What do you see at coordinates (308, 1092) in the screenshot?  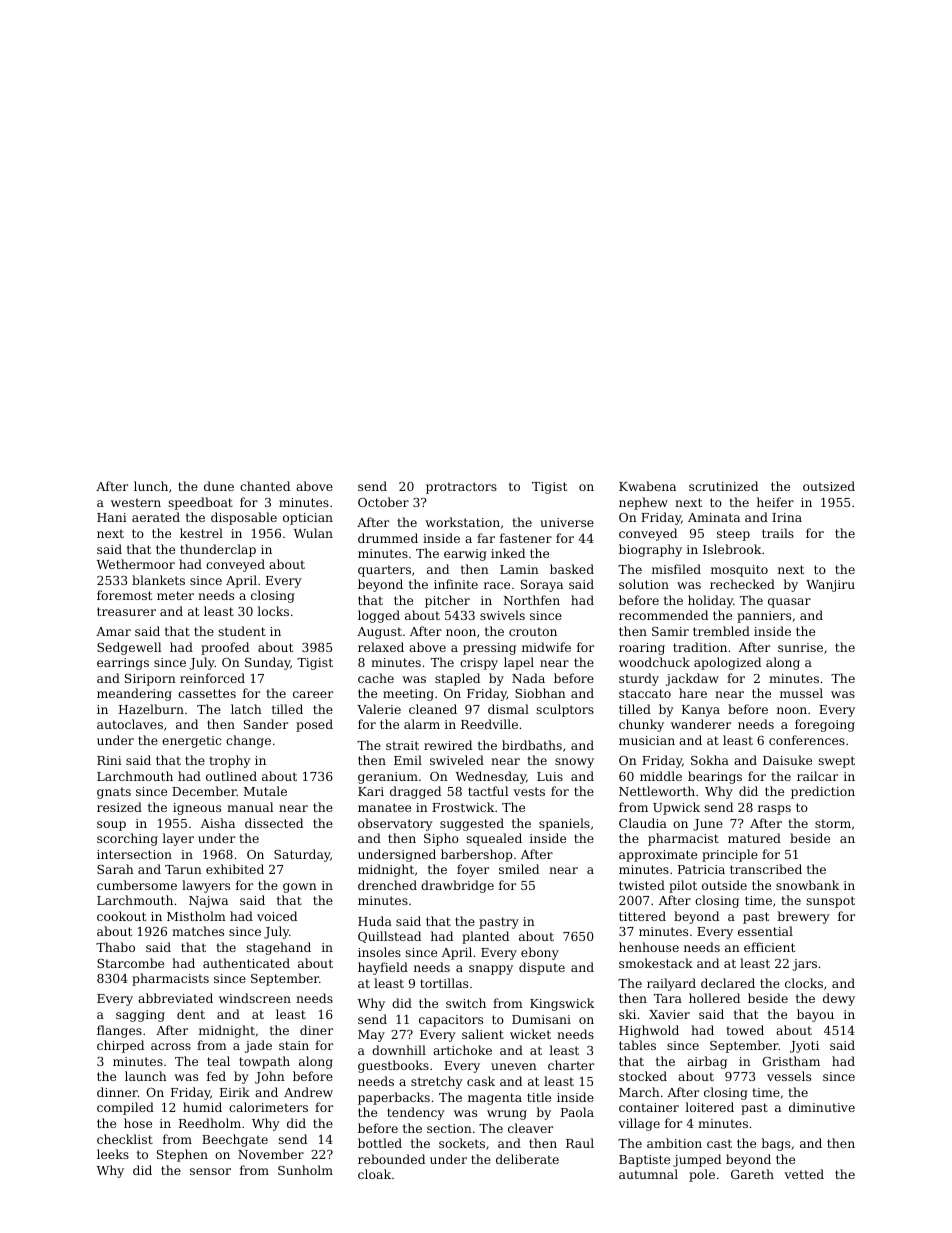 I see `Andrew` at bounding box center [308, 1092].
